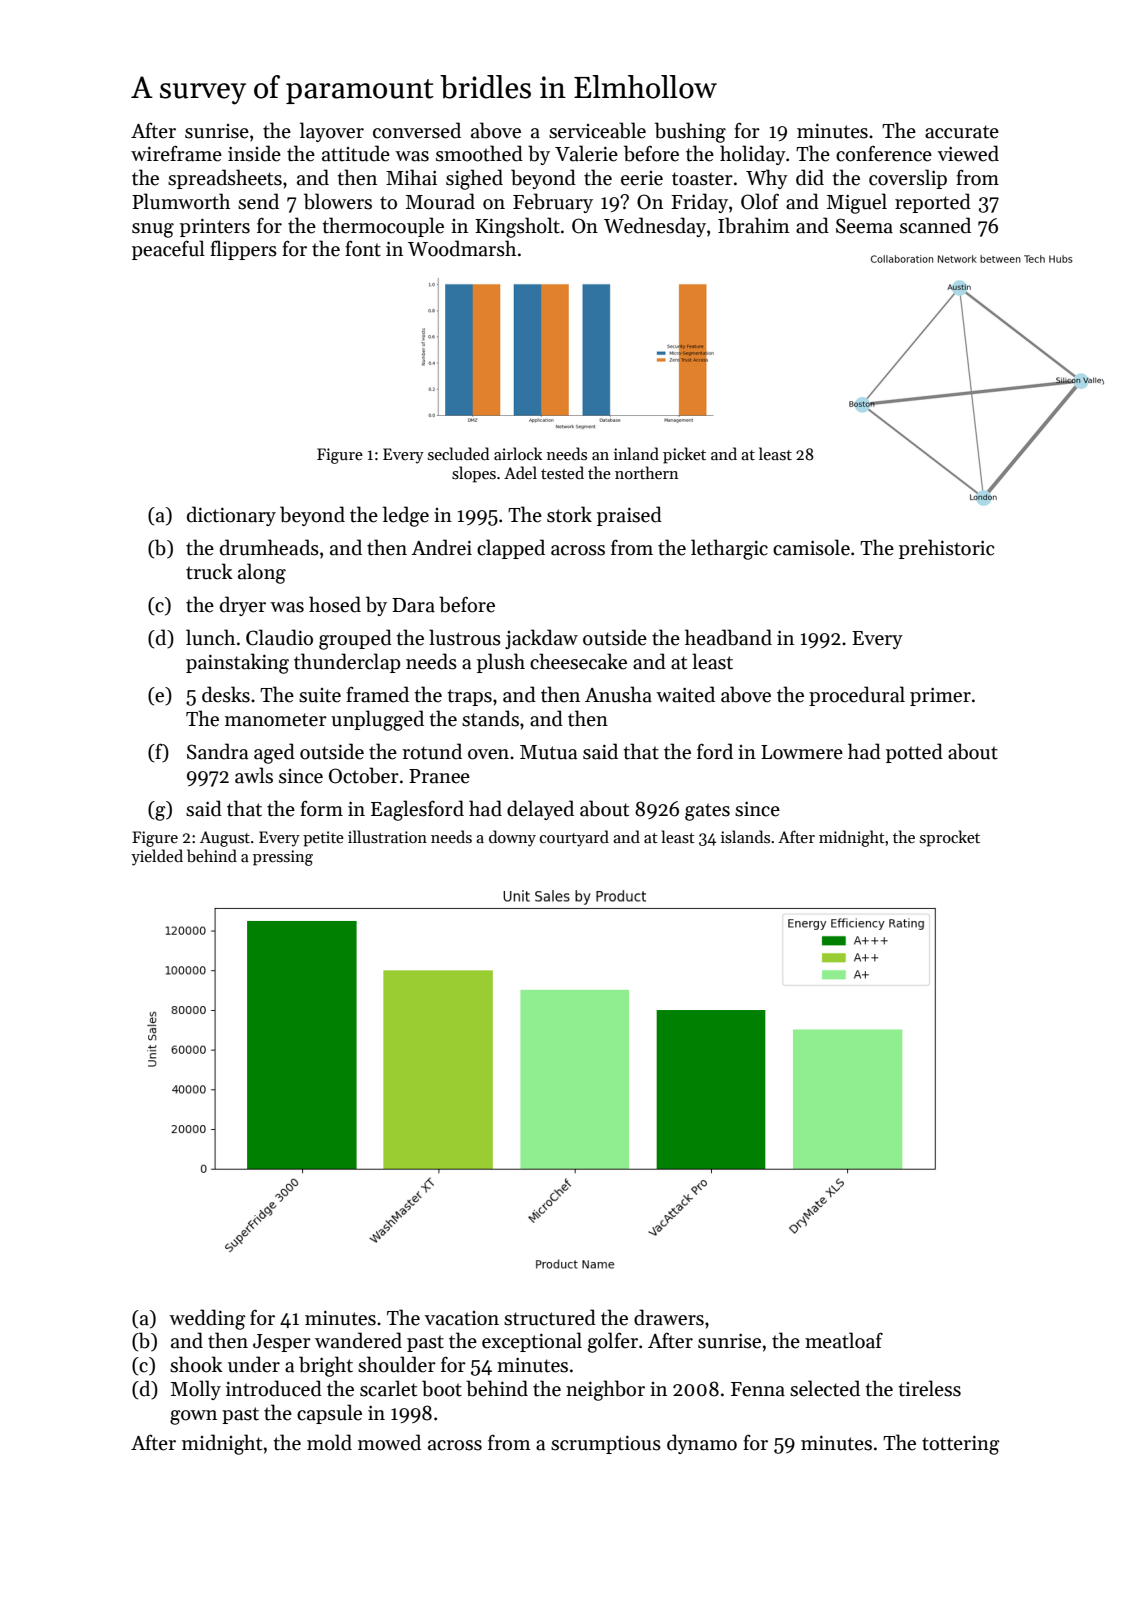 This screenshot has width=1131, height=1600. What do you see at coordinates (947, 549) in the screenshot?
I see `prehistoric` at bounding box center [947, 549].
